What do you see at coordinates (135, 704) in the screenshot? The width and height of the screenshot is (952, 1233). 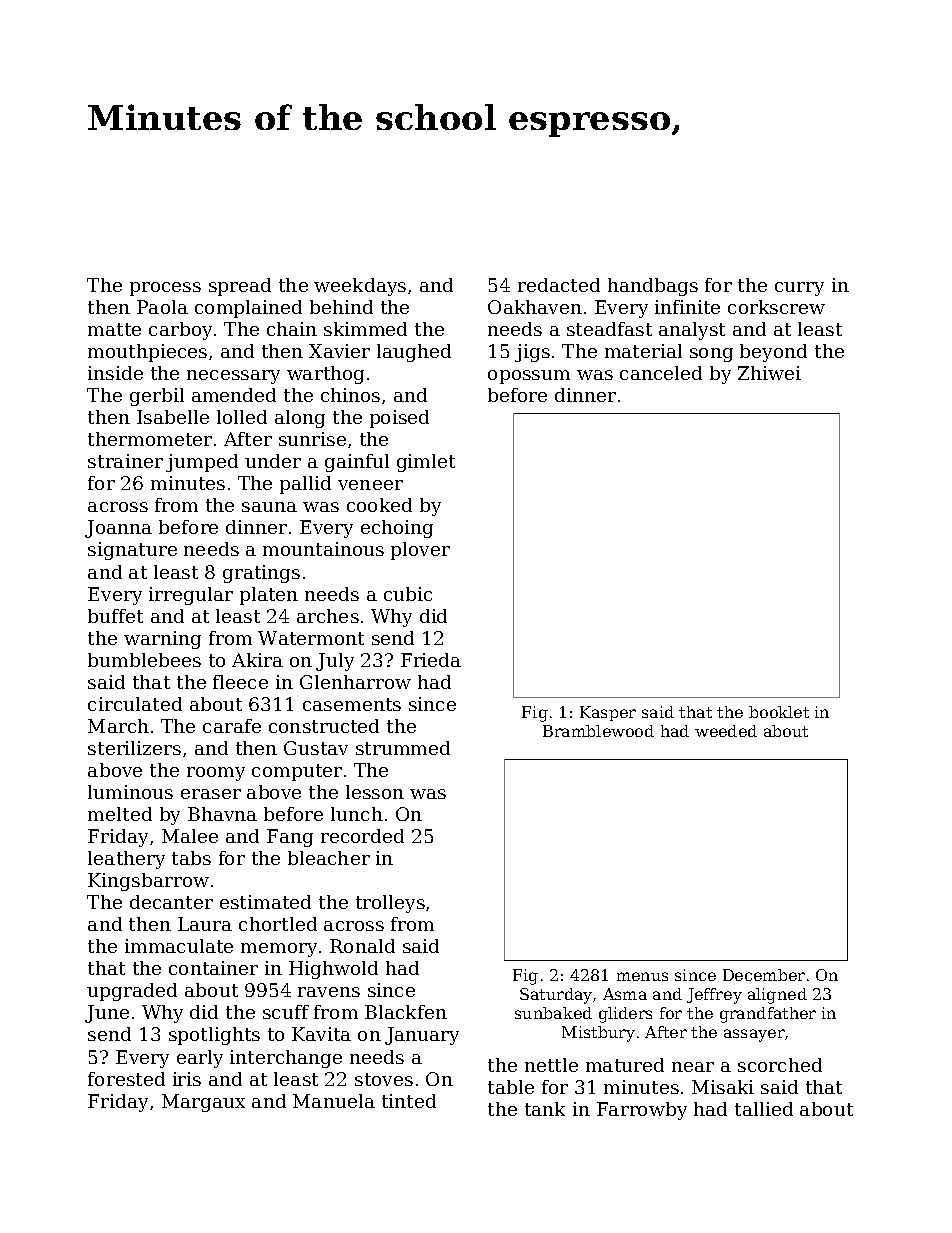 I see `circulated` at bounding box center [135, 704].
